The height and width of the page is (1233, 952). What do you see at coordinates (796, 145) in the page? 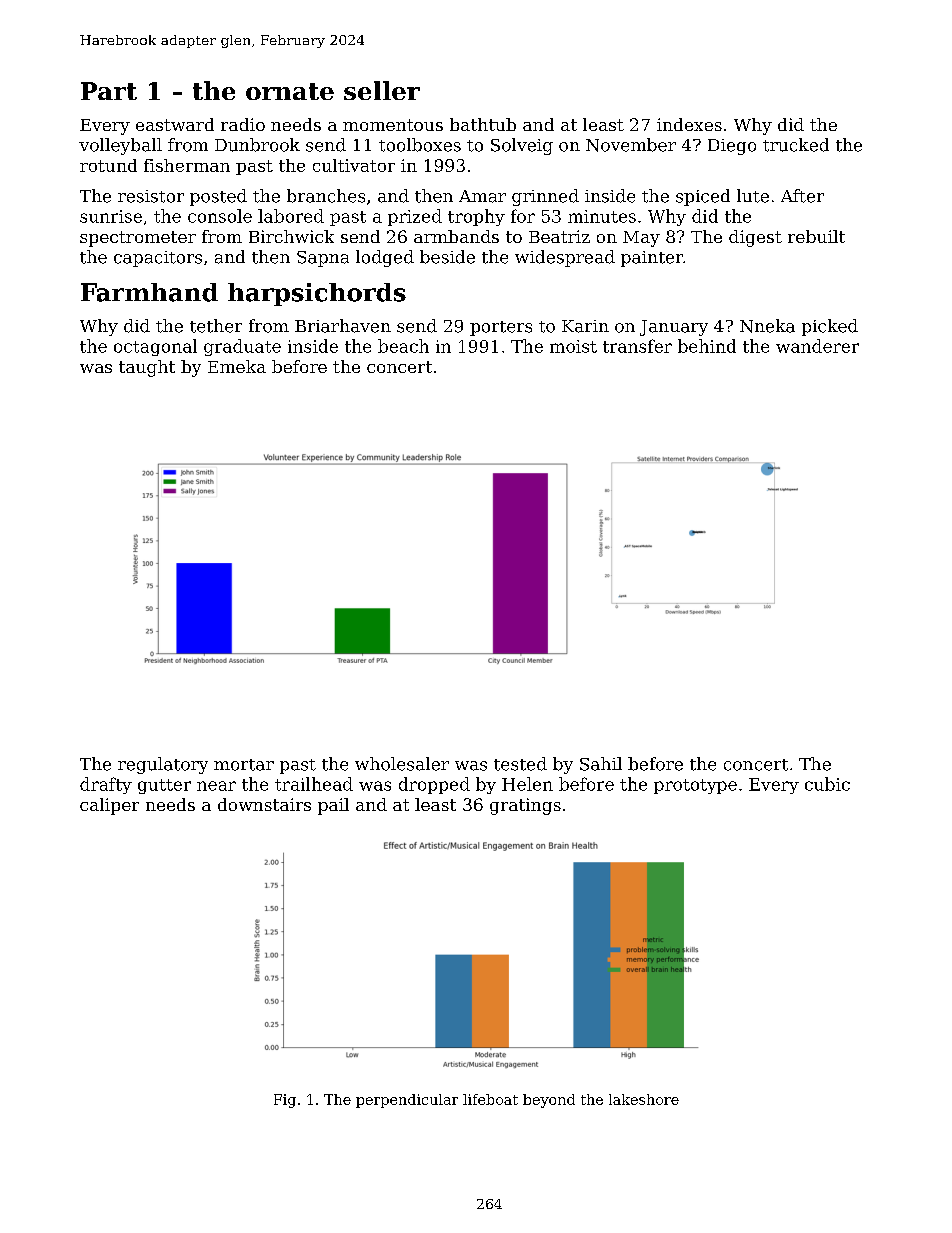
I see `trucked` at bounding box center [796, 145].
